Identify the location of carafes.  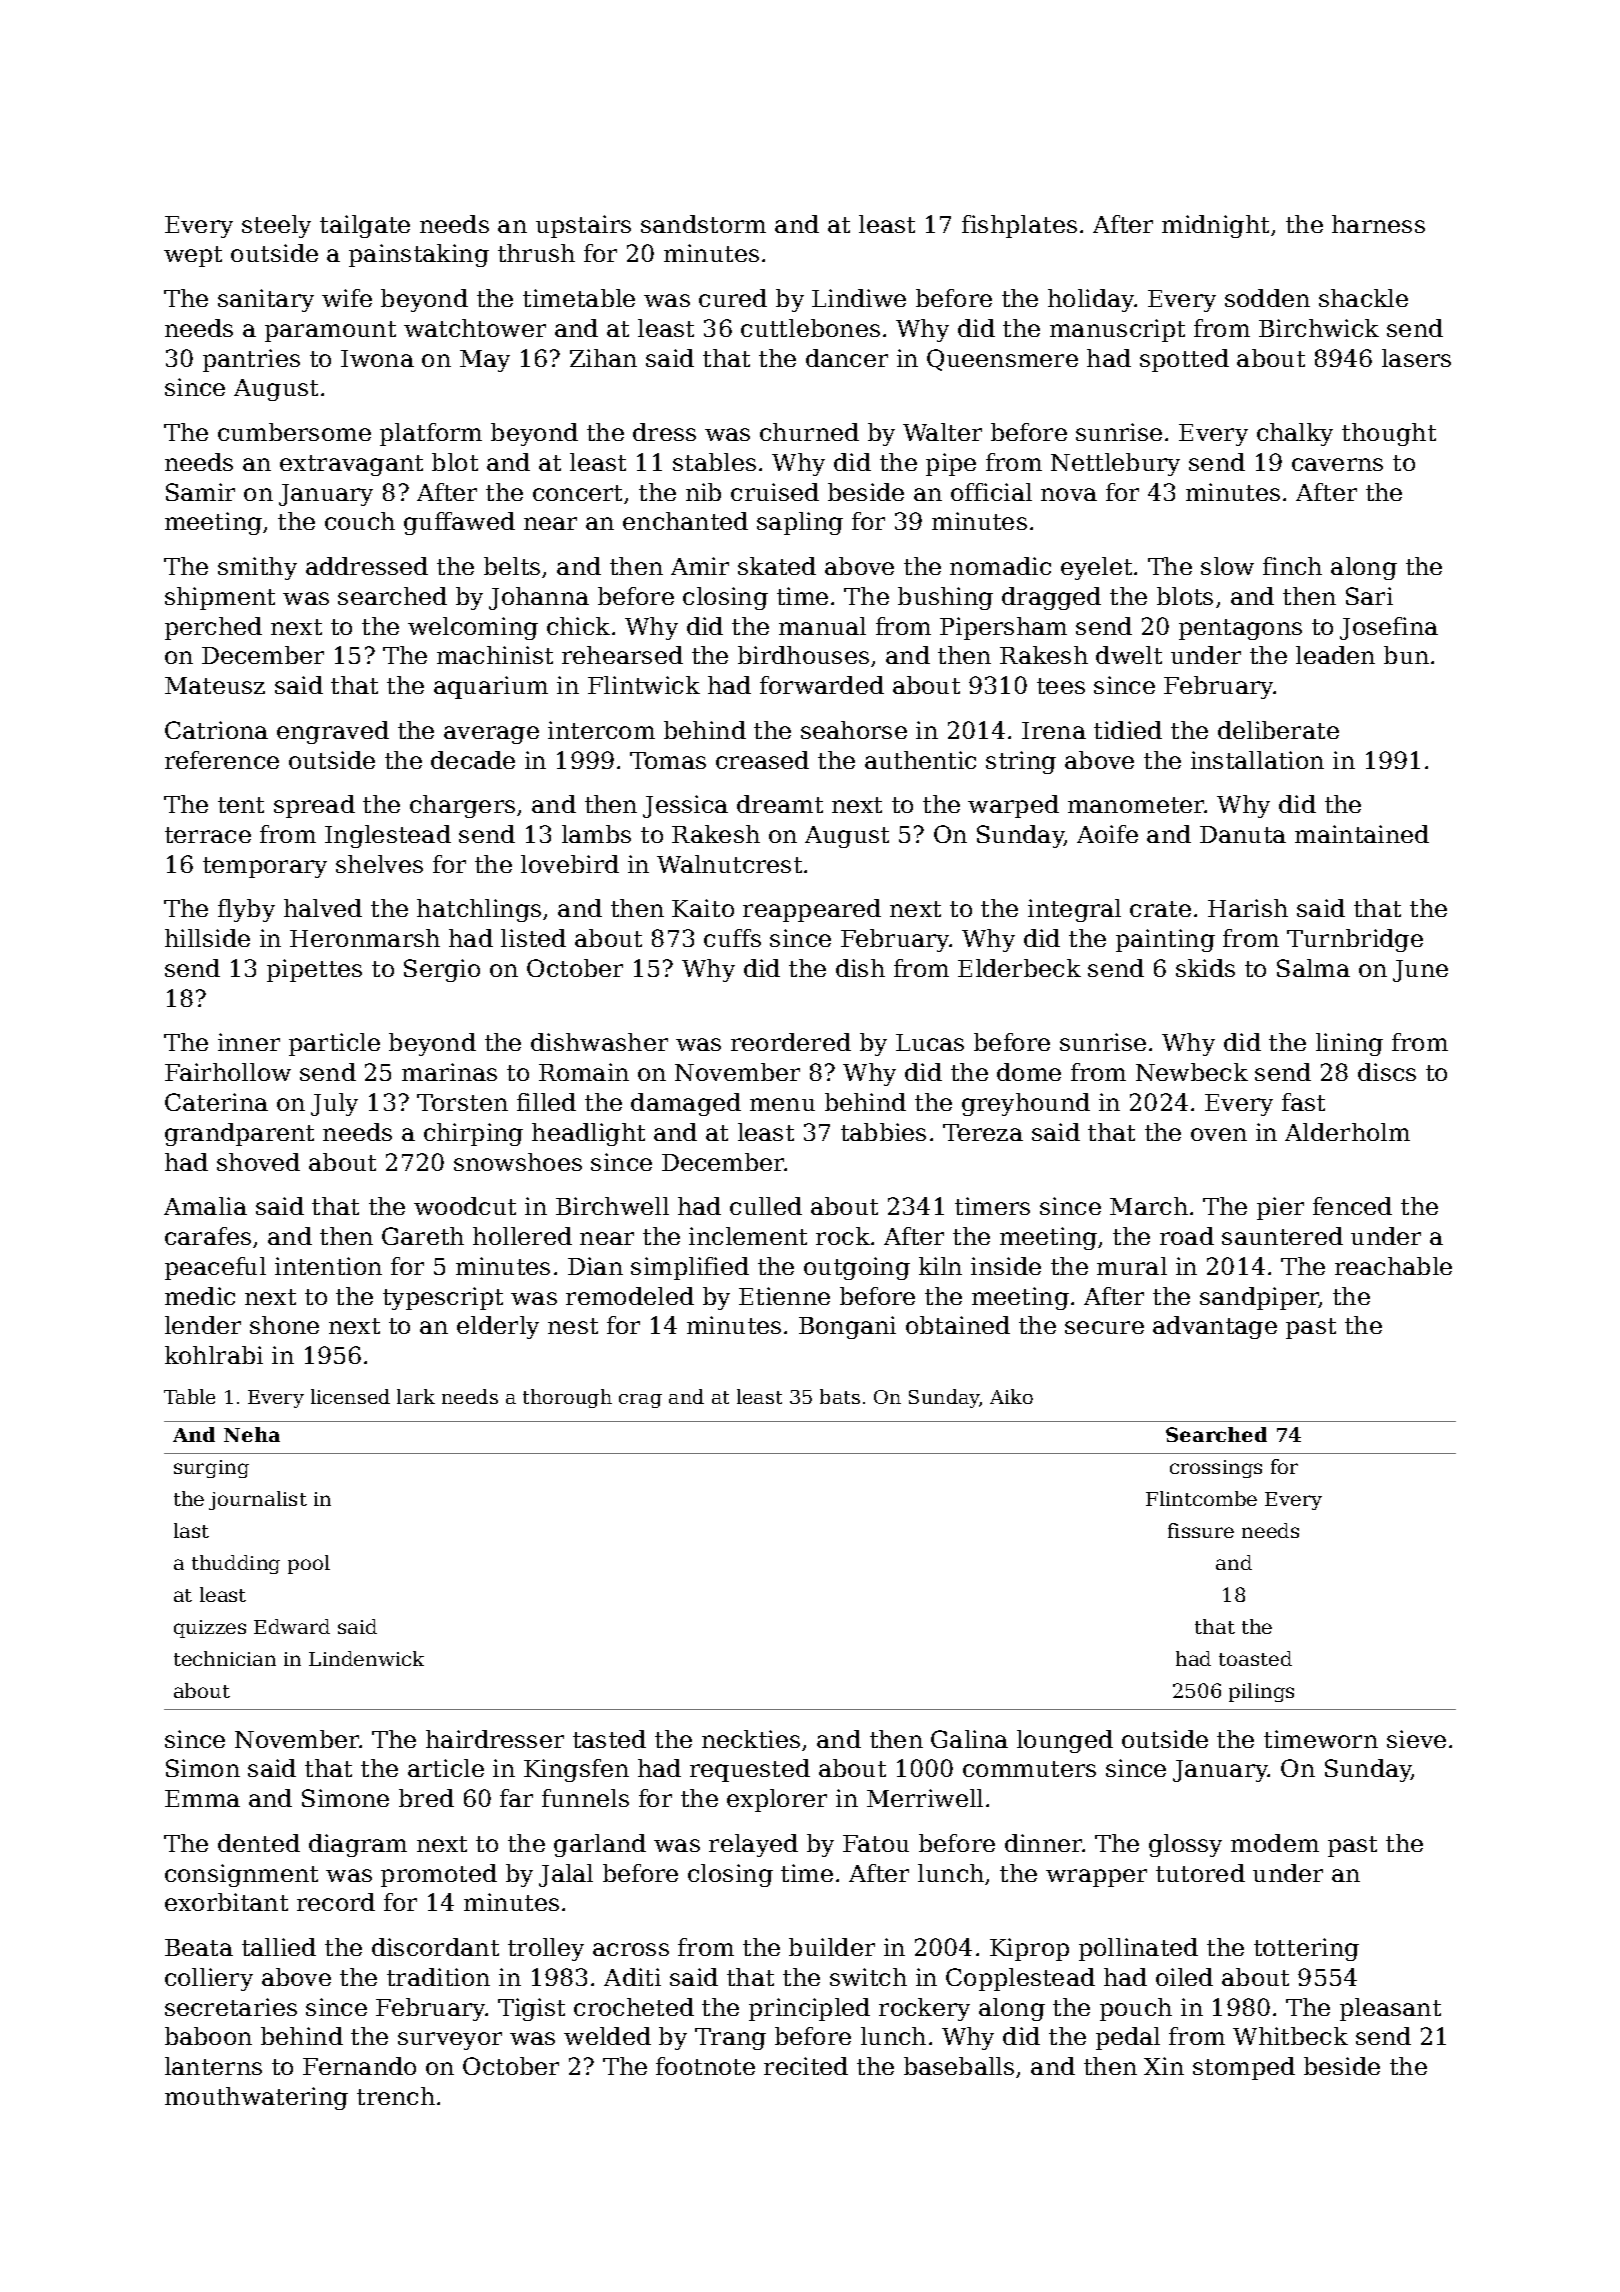
(208, 1236).
